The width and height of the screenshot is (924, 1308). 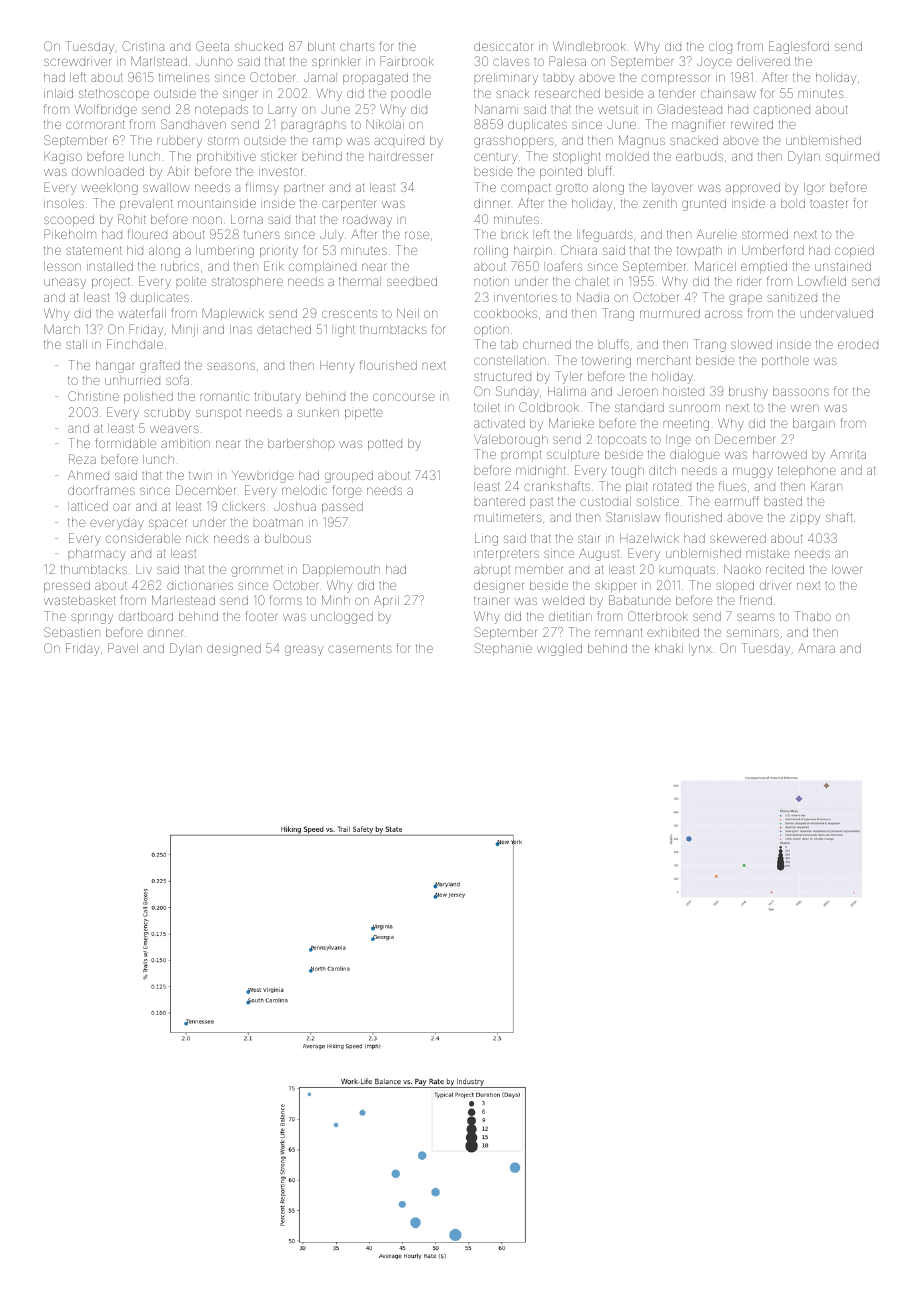 What do you see at coordinates (689, 109) in the screenshot?
I see `Gladestead` at bounding box center [689, 109].
